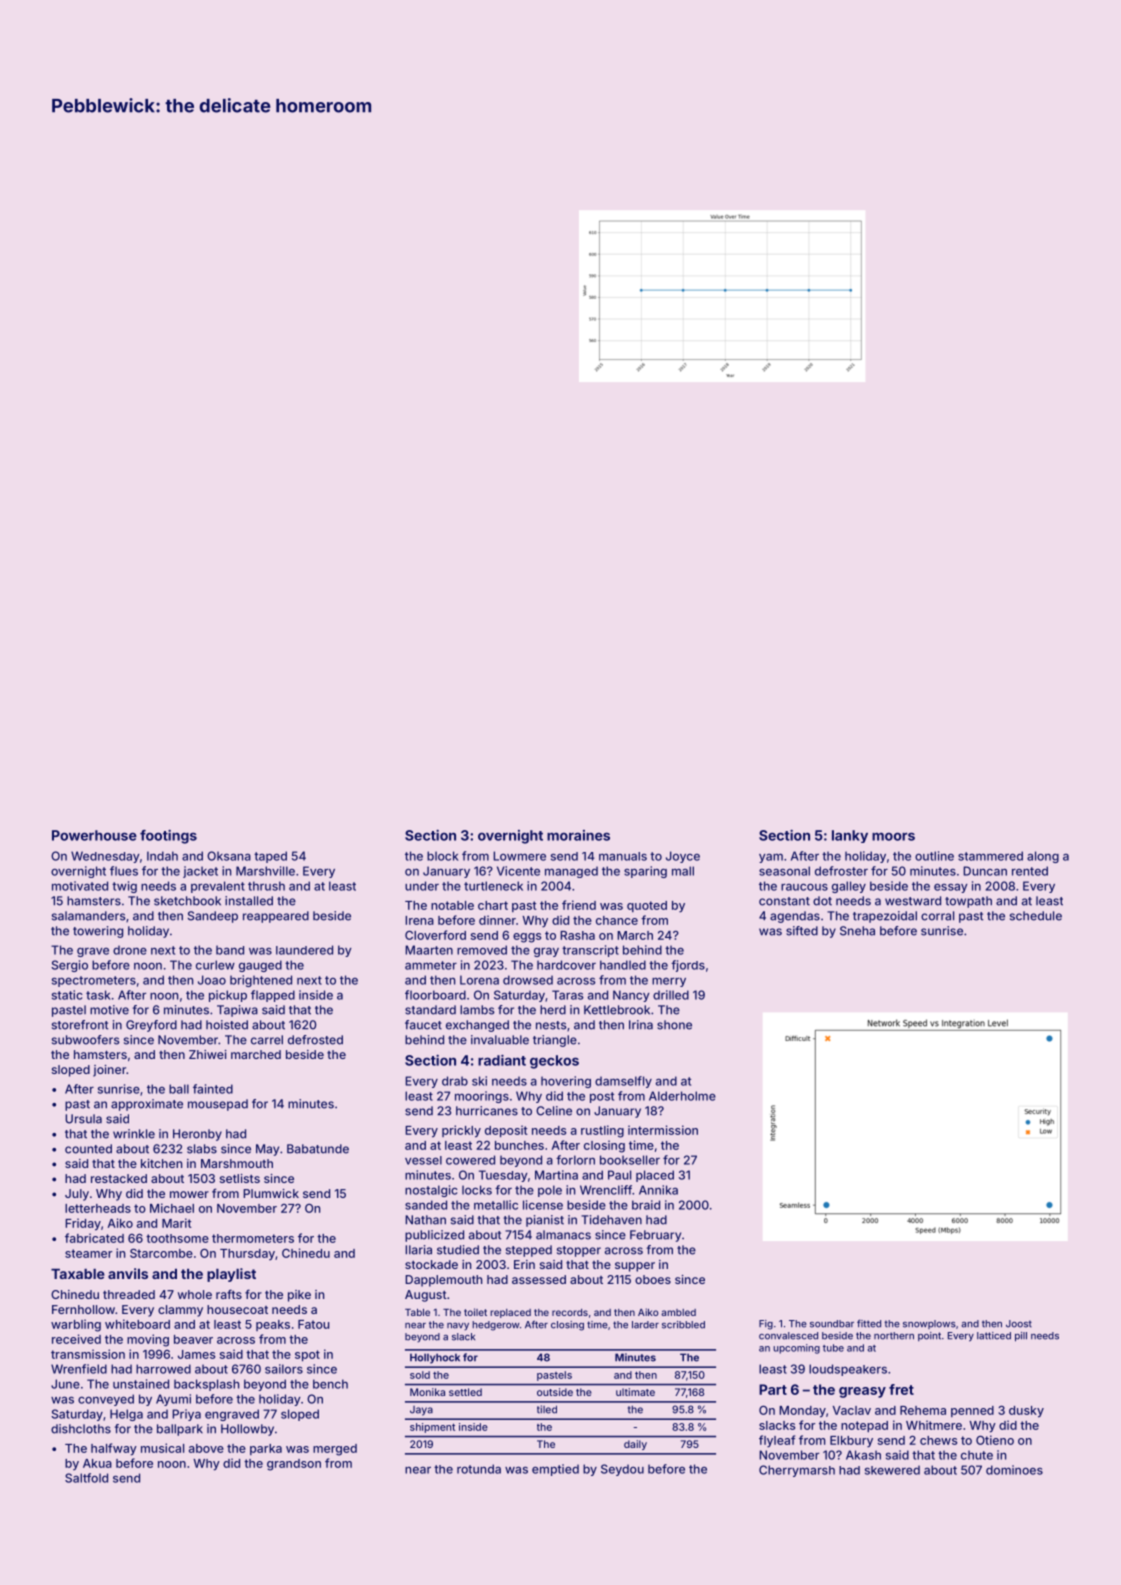 Image resolution: width=1121 pixels, height=1585 pixels. What do you see at coordinates (682, 1096) in the document?
I see `Alderholme` at bounding box center [682, 1096].
